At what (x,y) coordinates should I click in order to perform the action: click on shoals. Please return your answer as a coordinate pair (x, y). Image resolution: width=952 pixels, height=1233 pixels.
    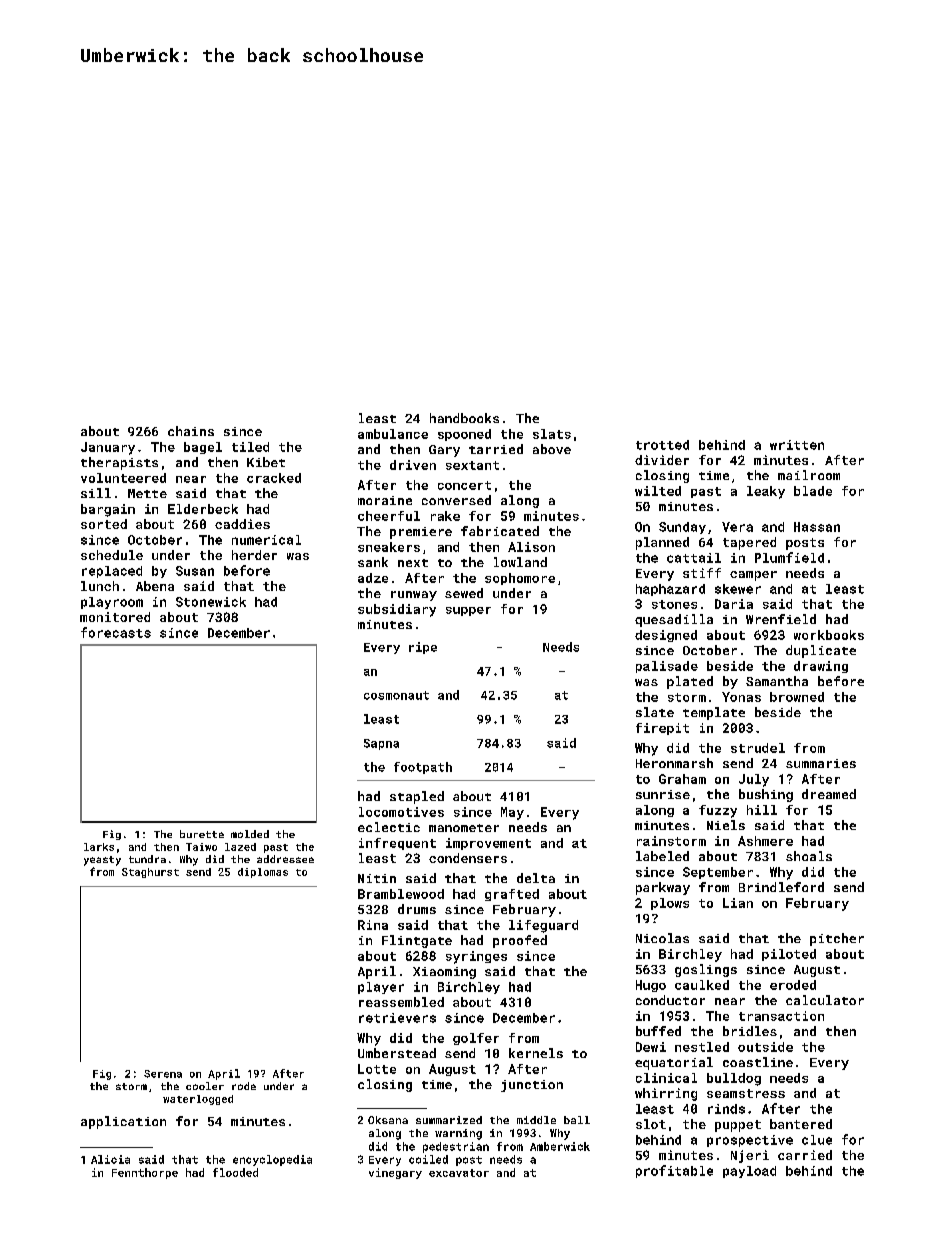
    Looking at the image, I should click on (809, 856).
